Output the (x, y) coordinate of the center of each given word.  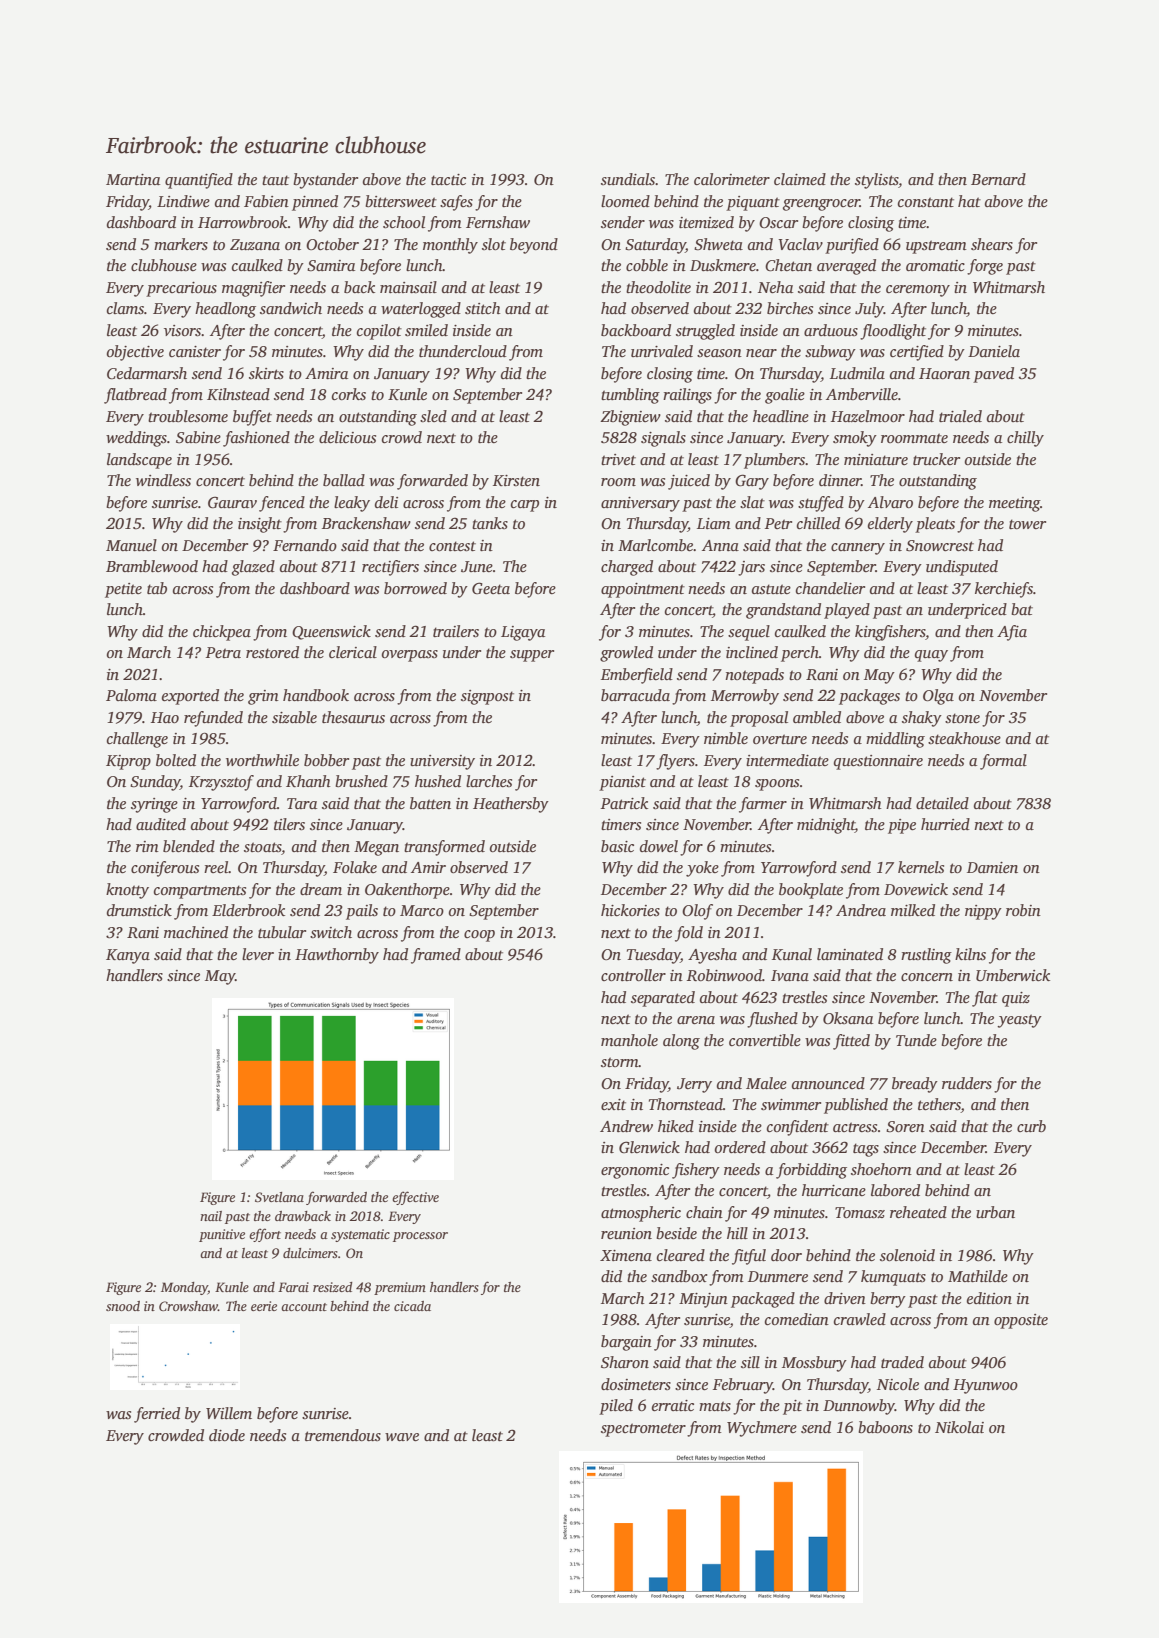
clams (125, 308)
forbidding (811, 1171)
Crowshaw (188, 1306)
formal (1003, 762)
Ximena (626, 1255)
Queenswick (331, 632)
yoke (702, 869)
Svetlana (279, 1197)
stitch (483, 308)
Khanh (308, 781)
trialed (960, 416)
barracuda (635, 695)
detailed (942, 803)
